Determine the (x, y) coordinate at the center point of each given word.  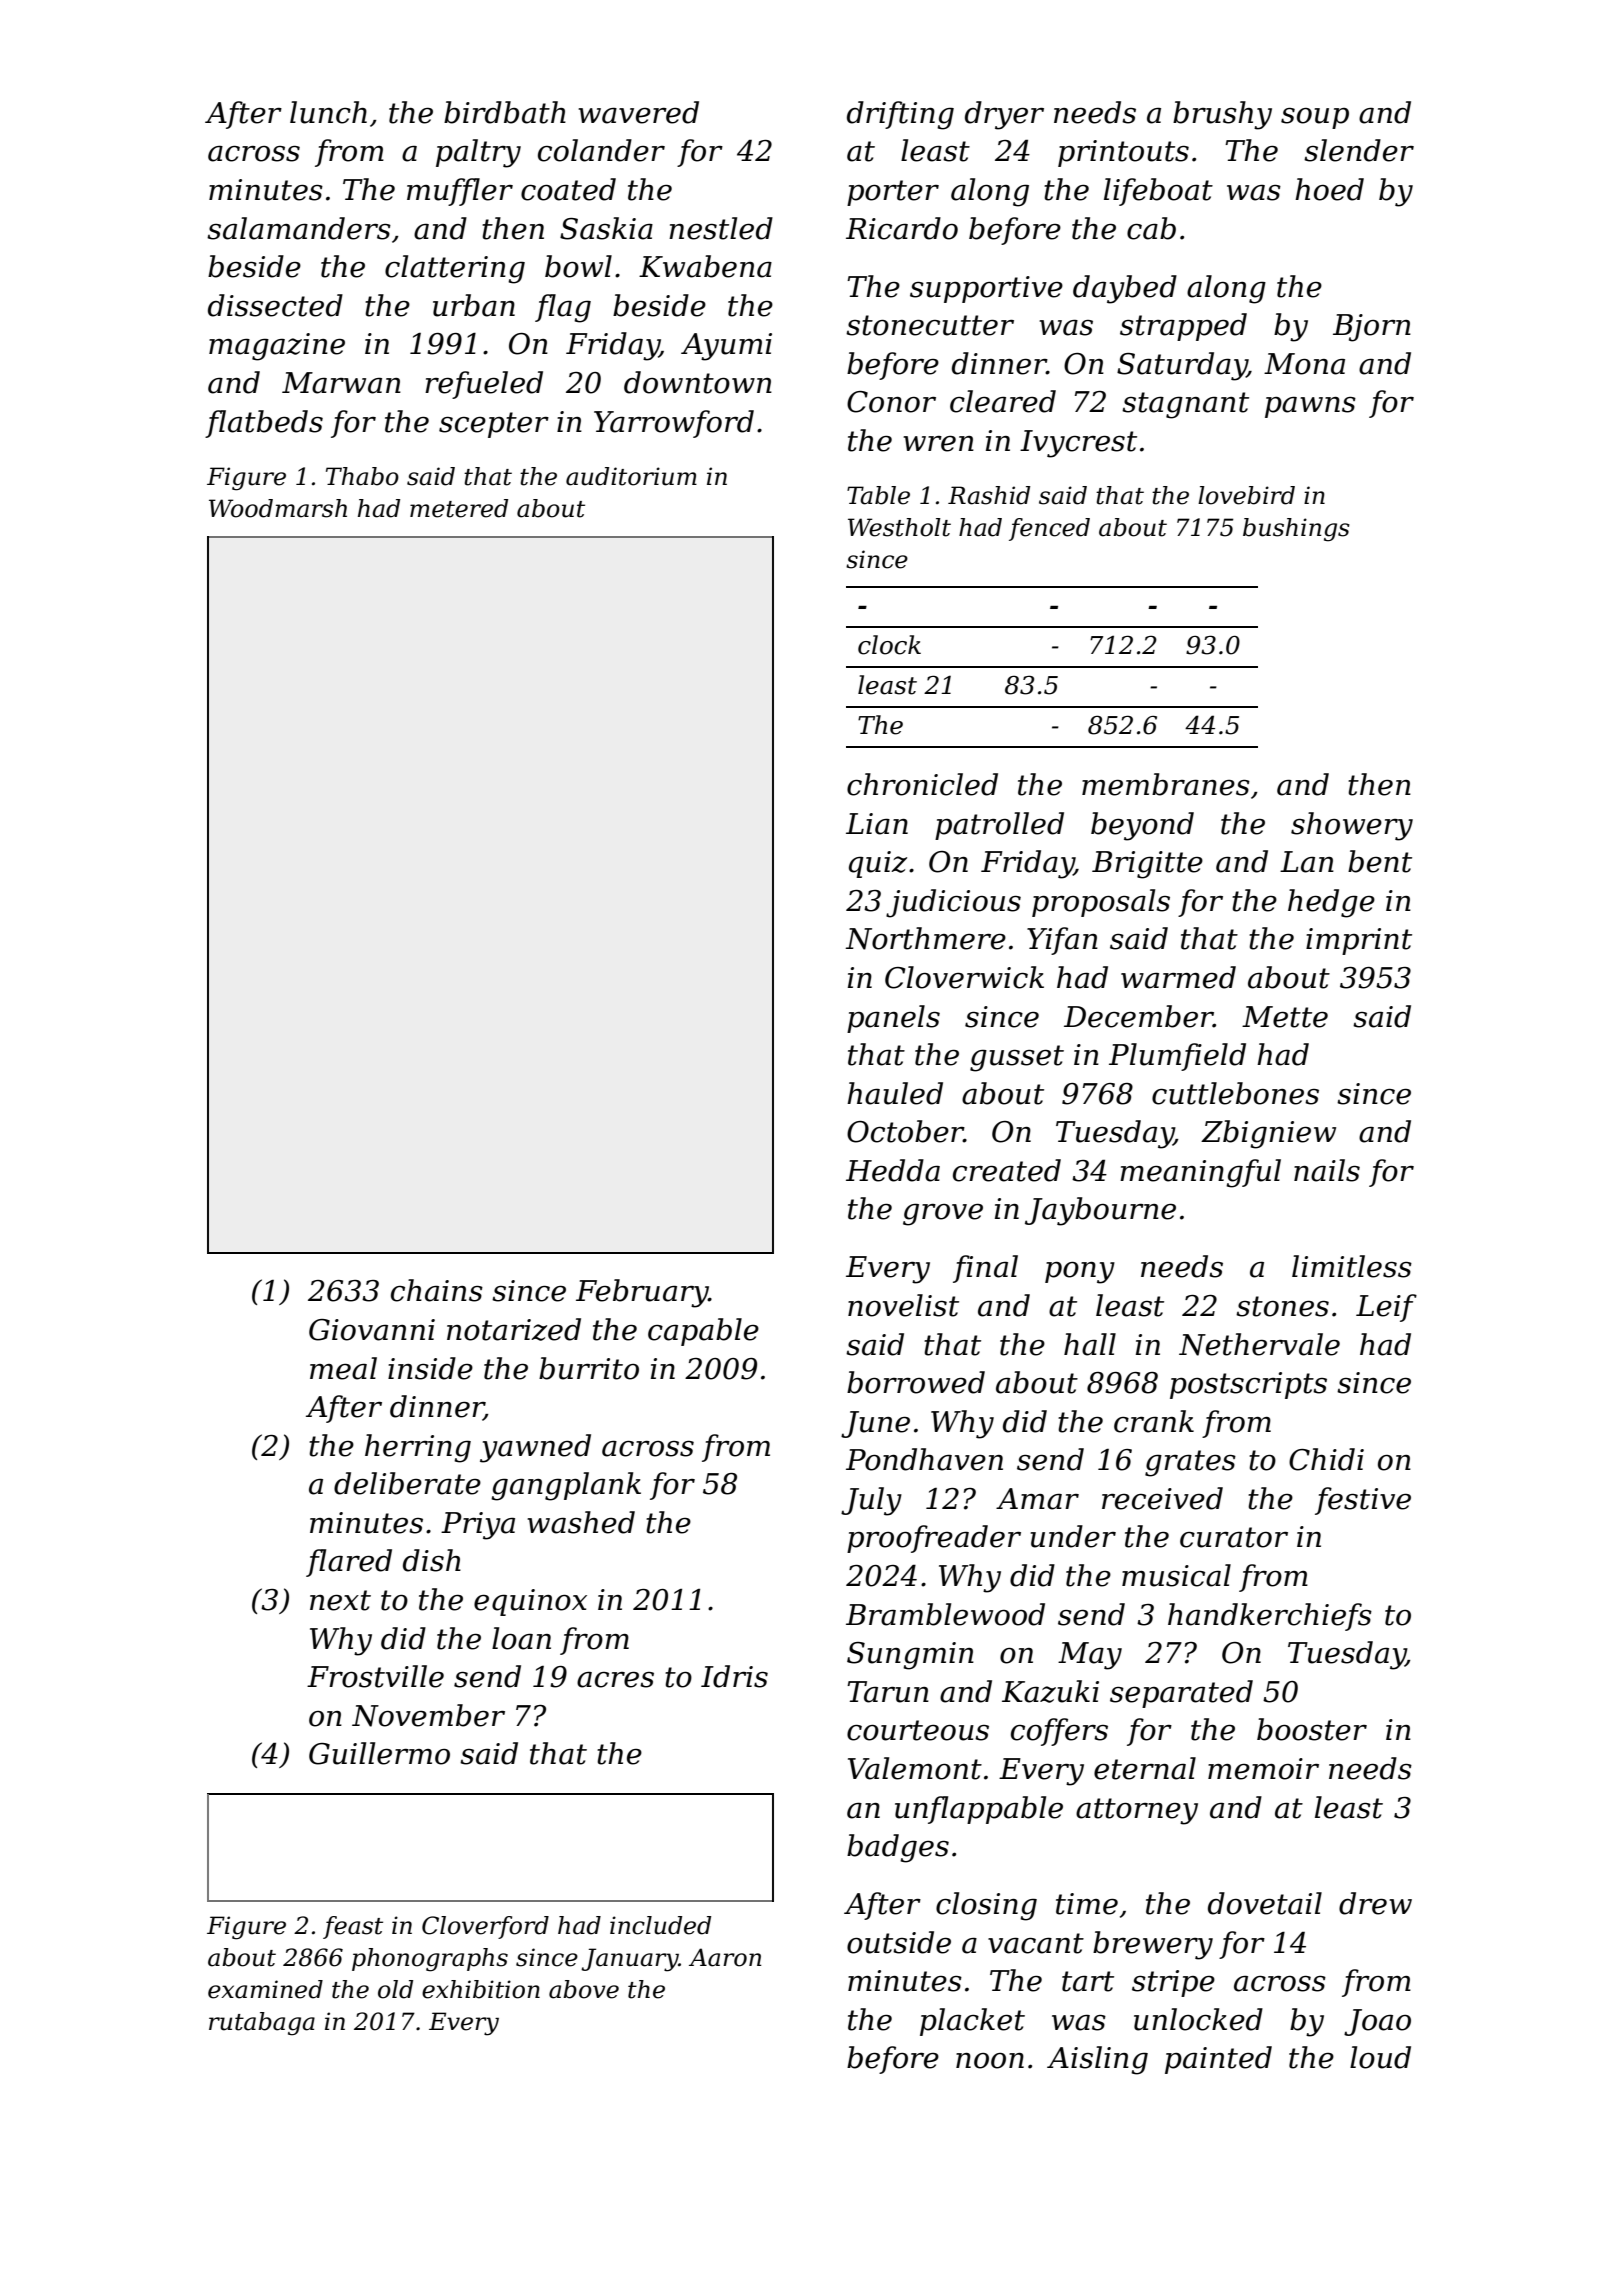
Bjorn (1372, 328)
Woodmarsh (278, 508)
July (871, 1501)
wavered (638, 112)
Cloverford (485, 1927)
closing (986, 1906)
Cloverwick (964, 977)
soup (1315, 118)
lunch (328, 112)
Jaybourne (1100, 1211)
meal (343, 1368)
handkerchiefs (1270, 1617)
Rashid (989, 495)
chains (437, 1290)
